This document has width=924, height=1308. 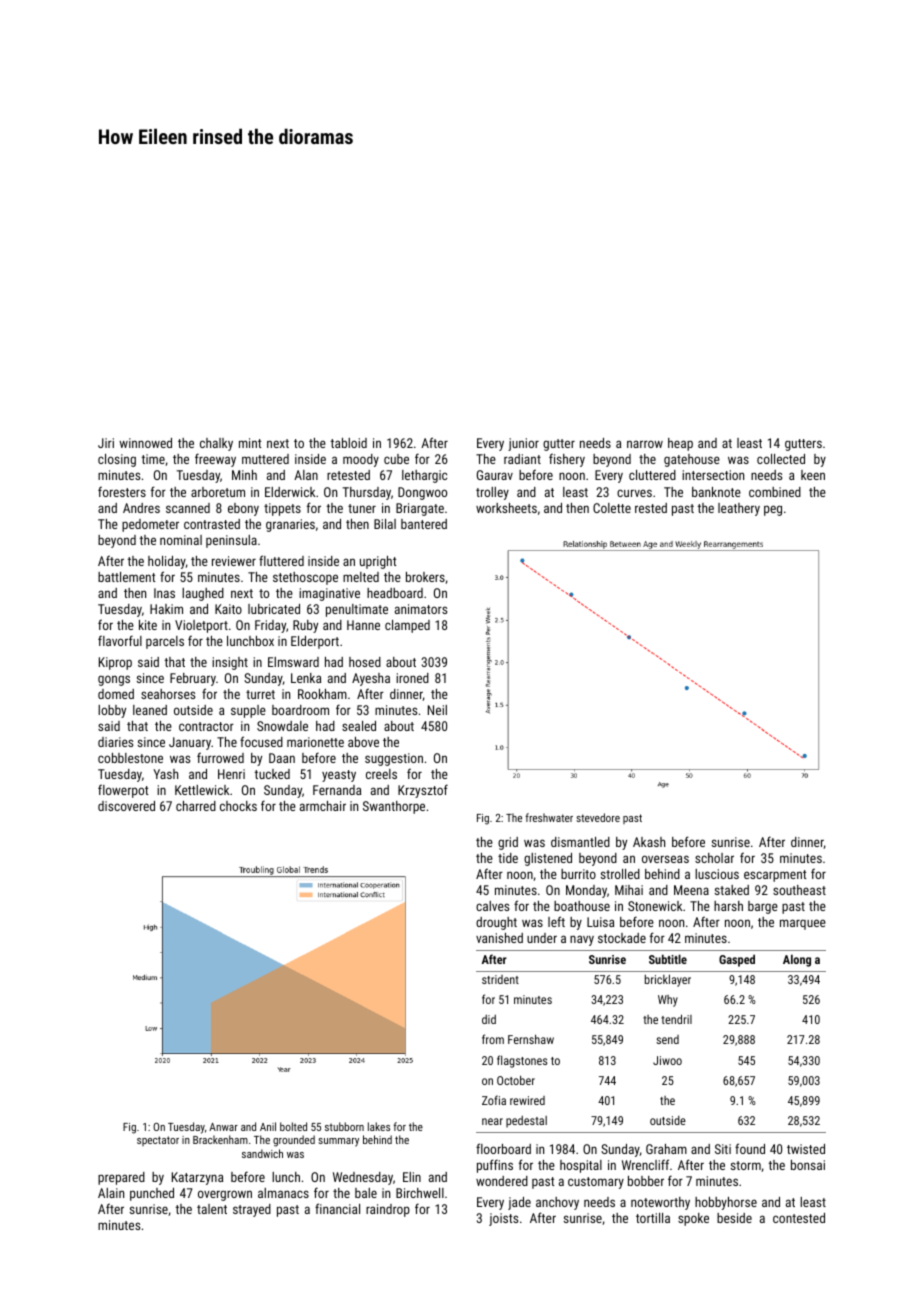 What do you see at coordinates (203, 594) in the document?
I see `laughed` at bounding box center [203, 594].
